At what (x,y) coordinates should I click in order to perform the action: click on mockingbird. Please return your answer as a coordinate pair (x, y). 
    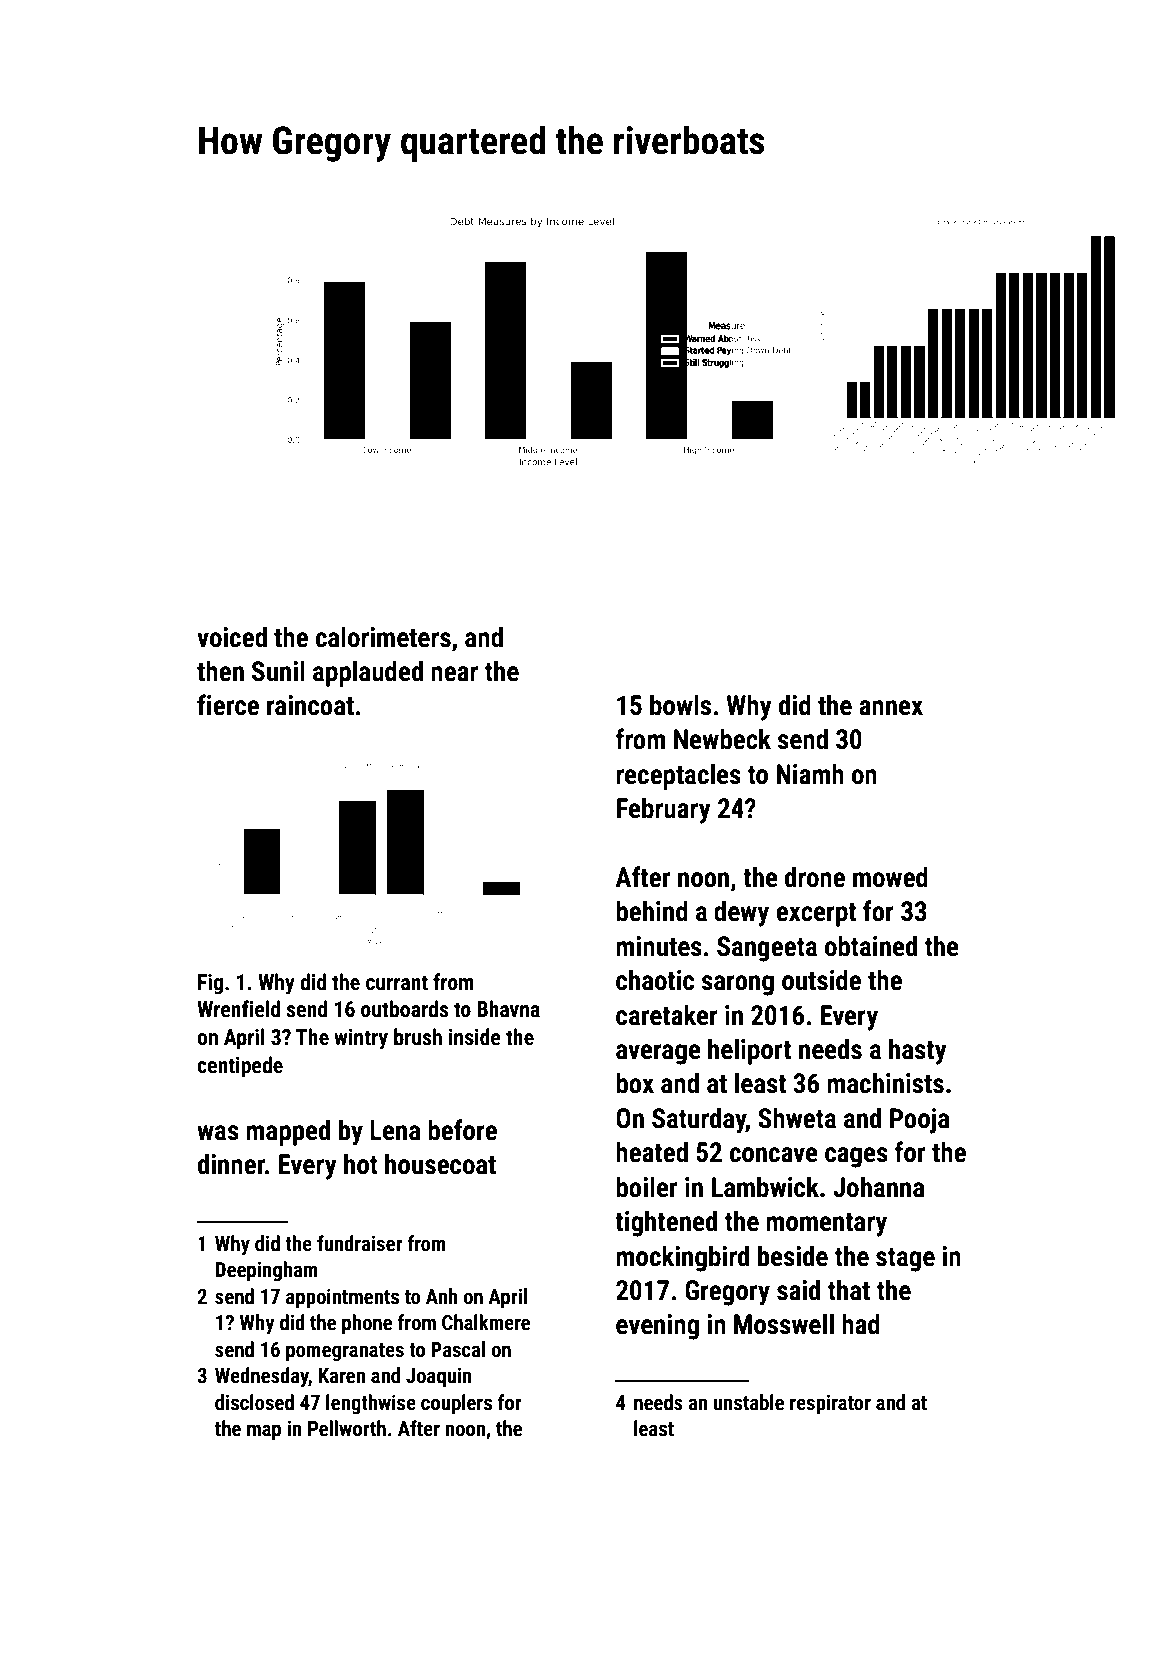
    Looking at the image, I should click on (682, 1258).
